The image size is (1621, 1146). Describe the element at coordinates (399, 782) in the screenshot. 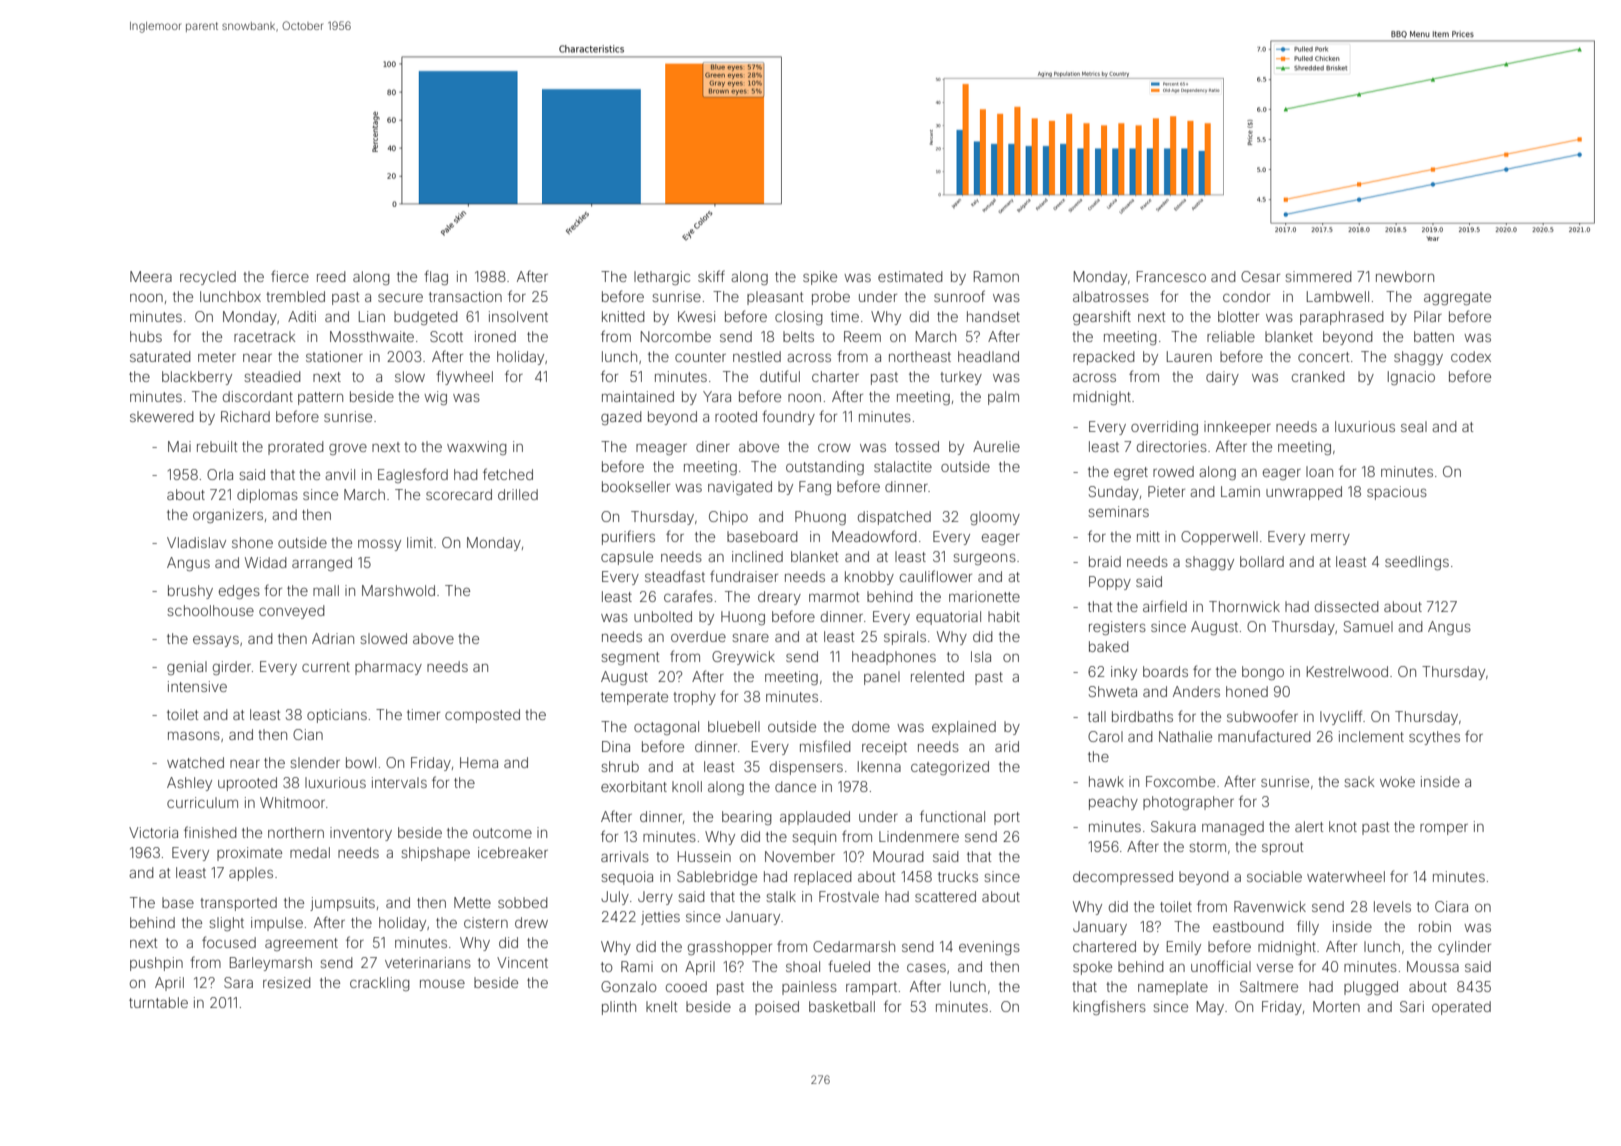

I see `intervals` at that location.
